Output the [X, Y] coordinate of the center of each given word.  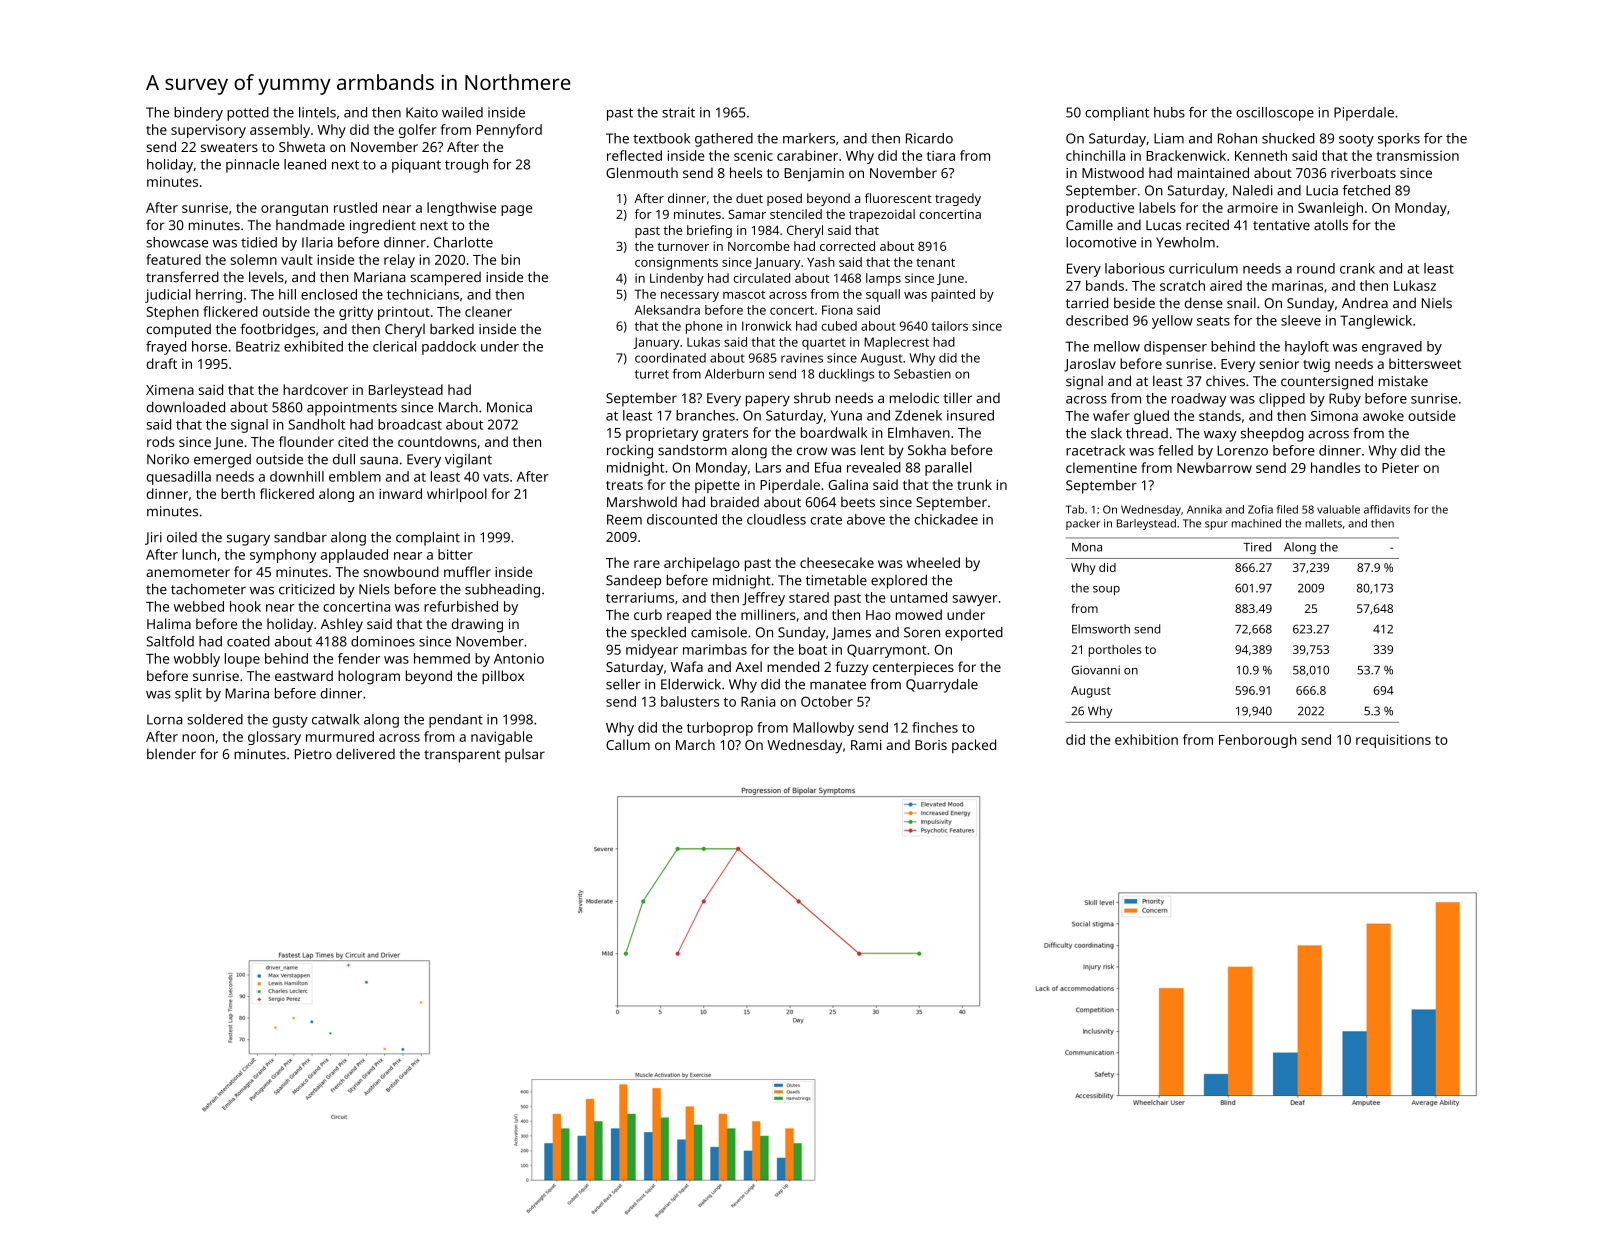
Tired [1257, 547]
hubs [1169, 112]
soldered [215, 719]
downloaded [186, 407]
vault [297, 259]
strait [678, 112]
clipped [1282, 400]
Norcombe [759, 246]
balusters [690, 701]
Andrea [1365, 302]
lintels [317, 112]
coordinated [670, 358]
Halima [169, 623]
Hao [878, 615]
